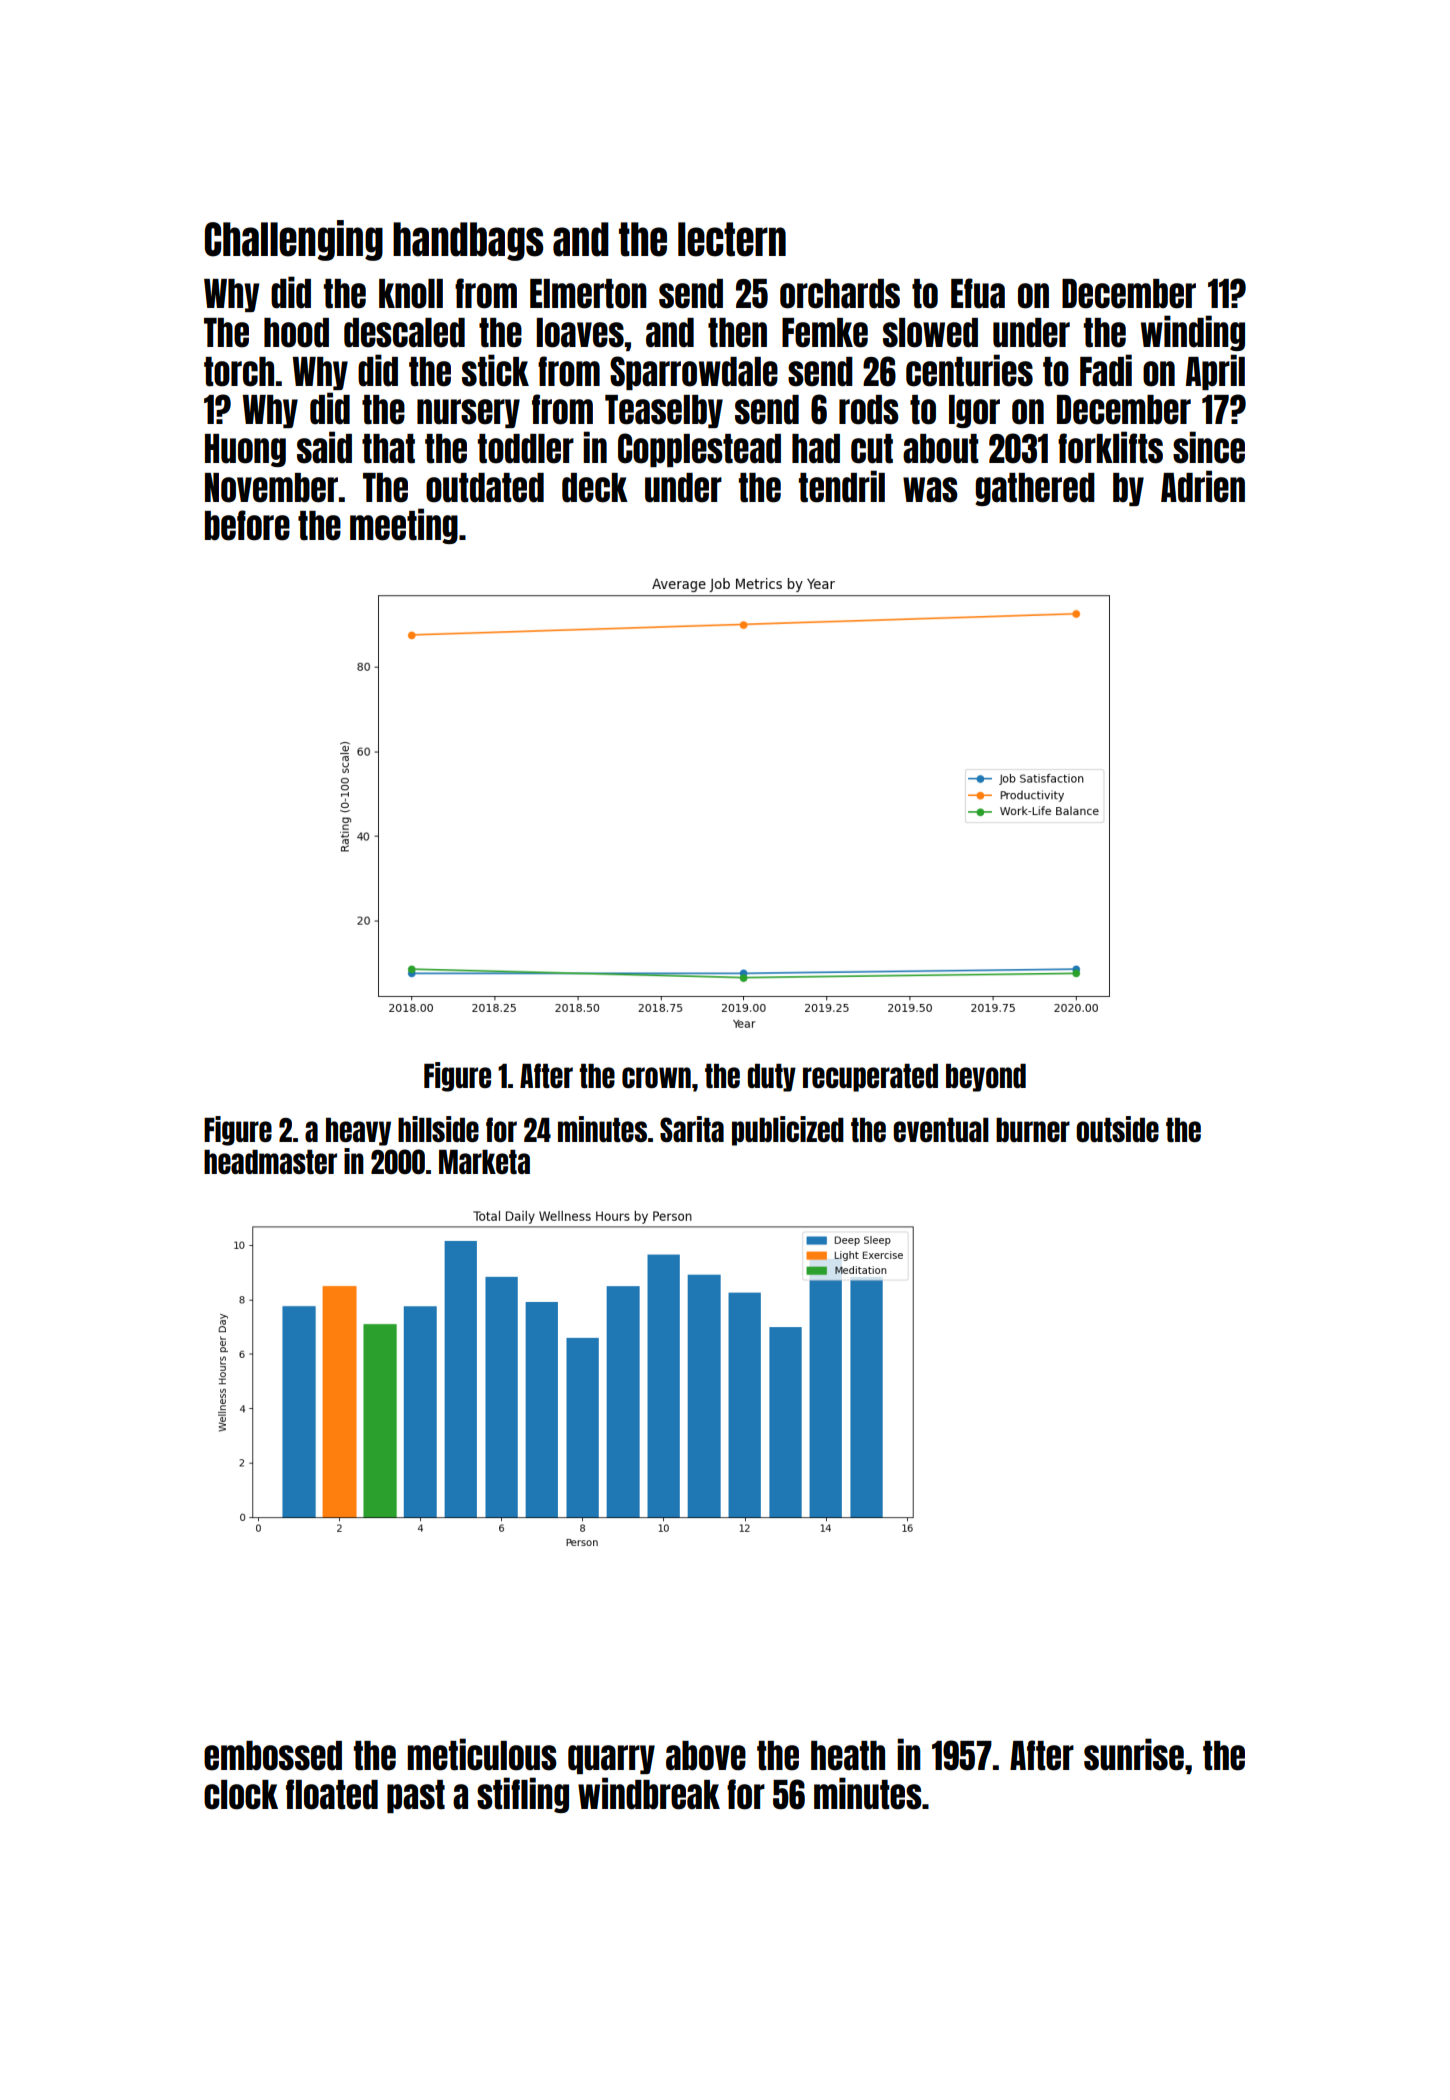 This screenshot has height=2100, width=1450. Describe the element at coordinates (1035, 489) in the screenshot. I see `gathered` at that location.
